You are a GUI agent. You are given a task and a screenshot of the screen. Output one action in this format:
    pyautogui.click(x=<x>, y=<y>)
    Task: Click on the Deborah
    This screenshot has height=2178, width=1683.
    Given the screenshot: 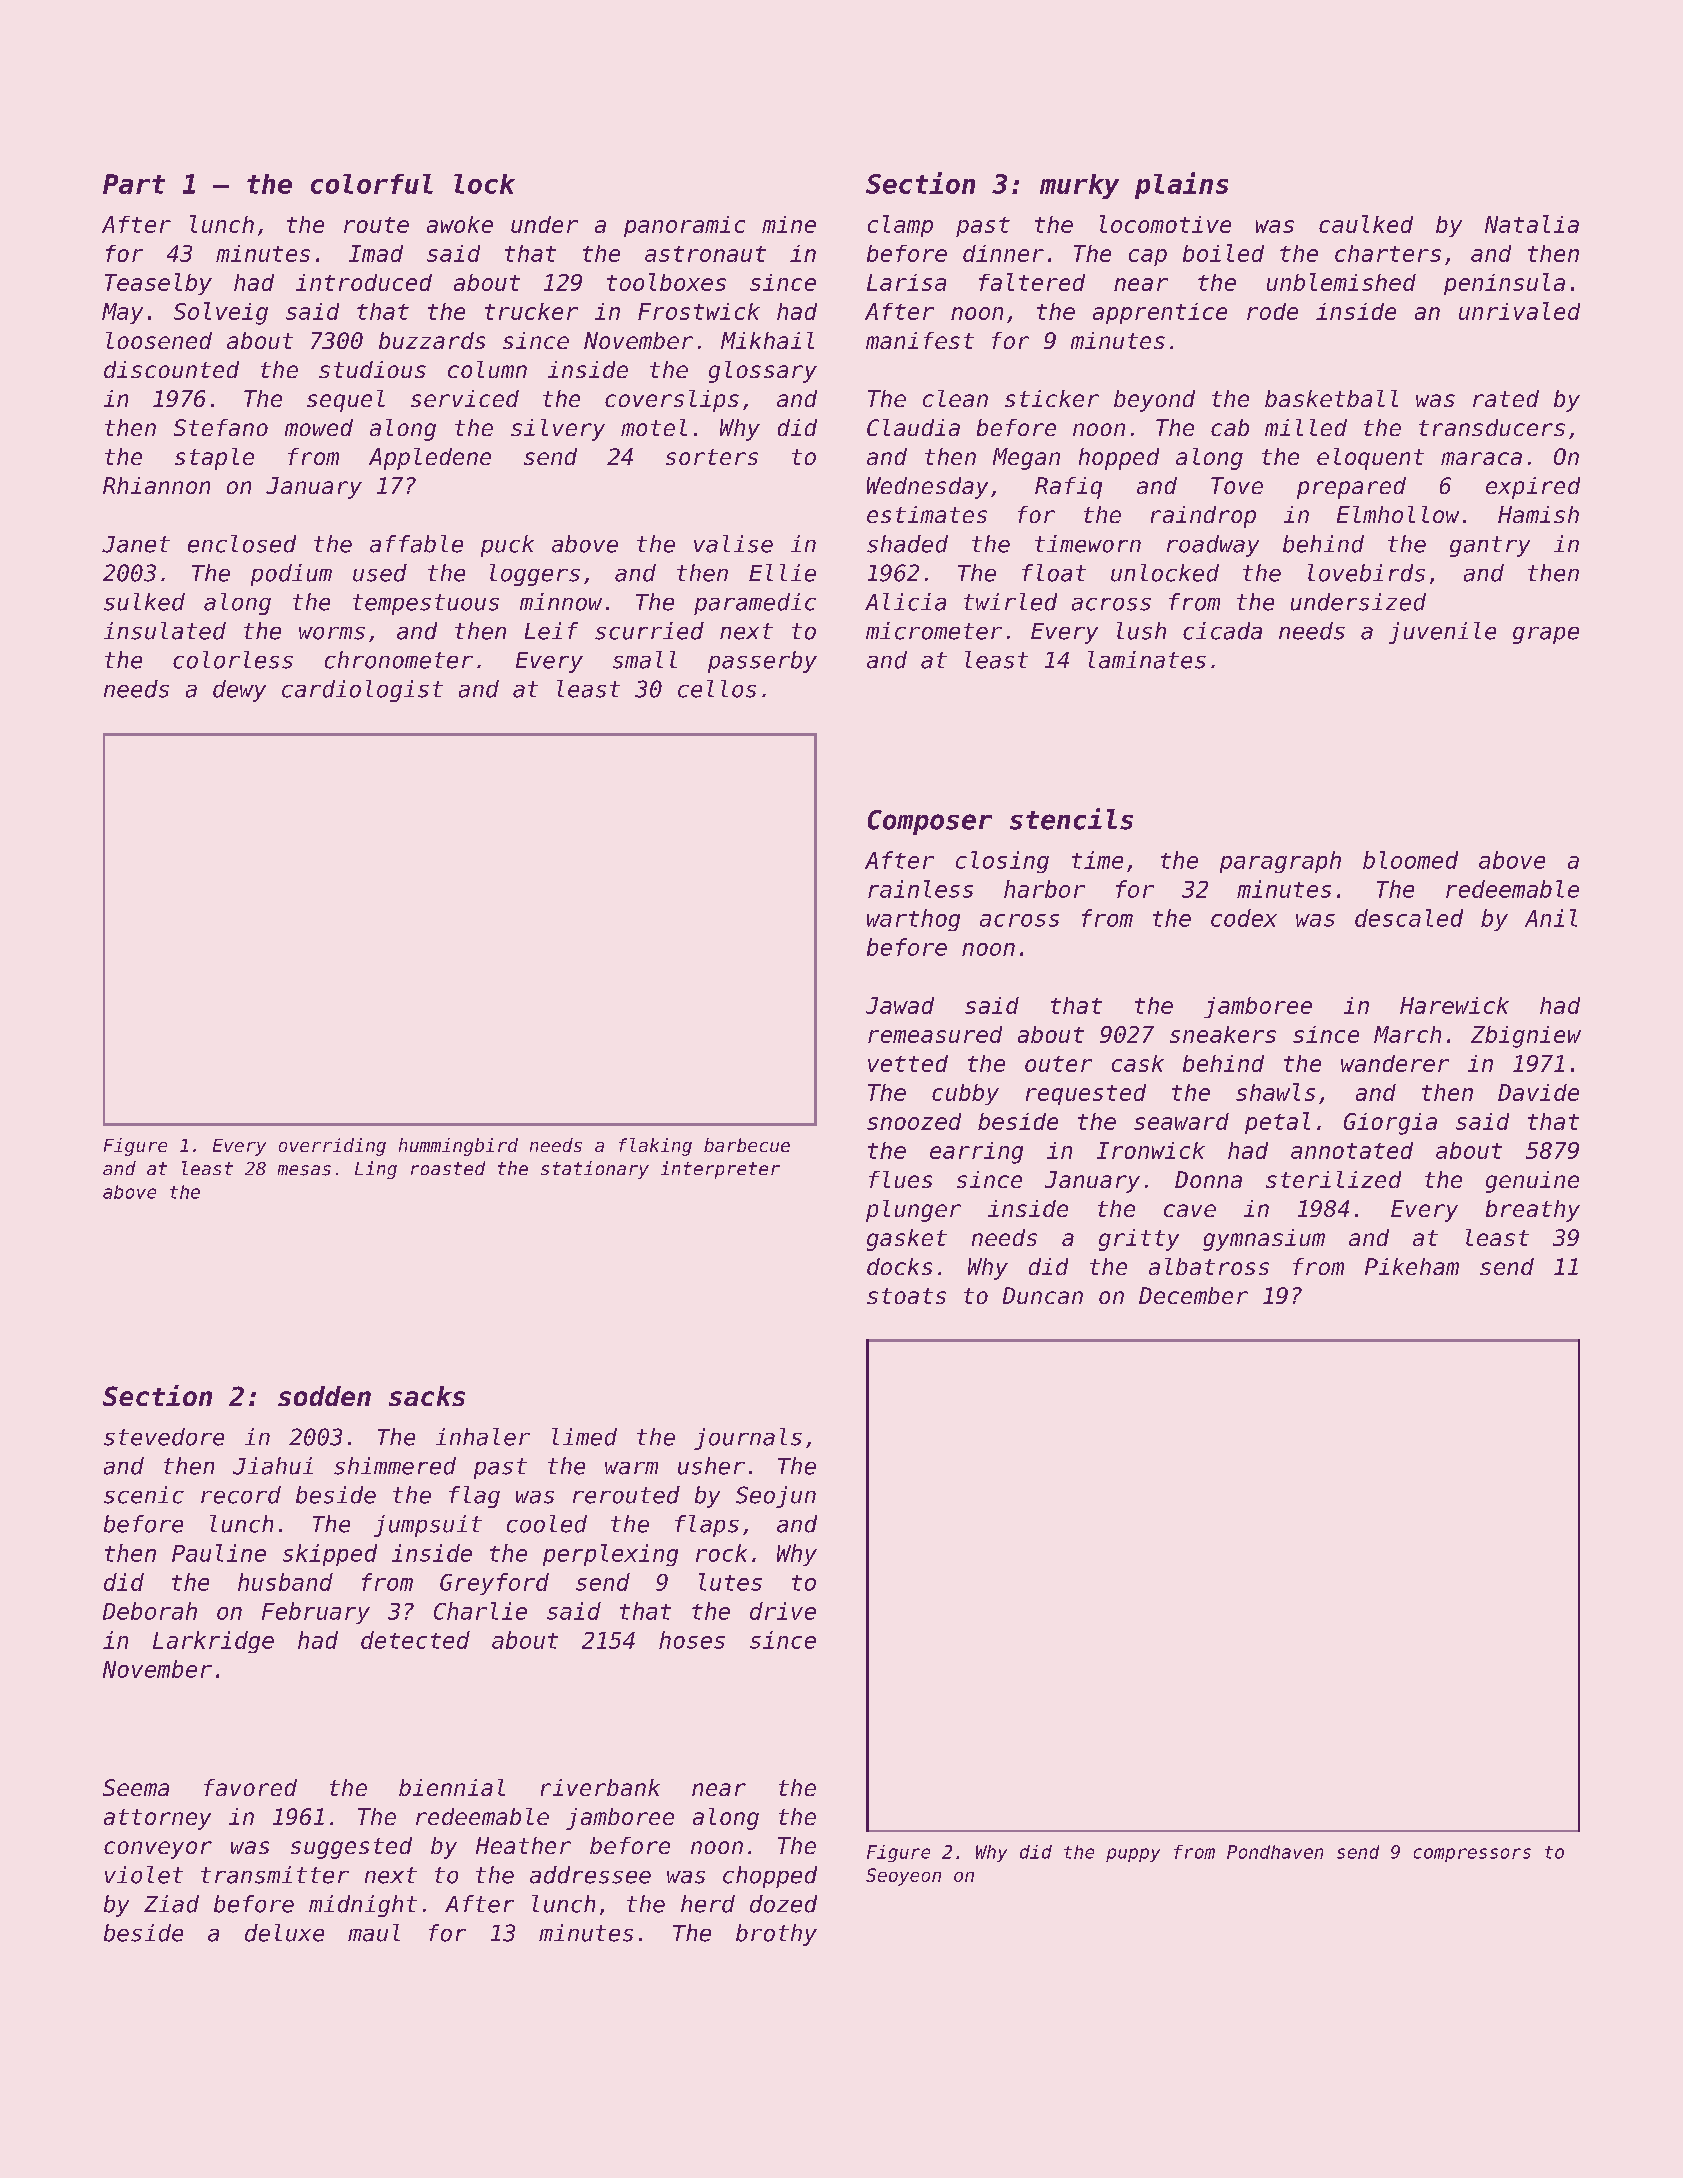 What is the action you would take?
    pyautogui.click(x=150, y=1611)
